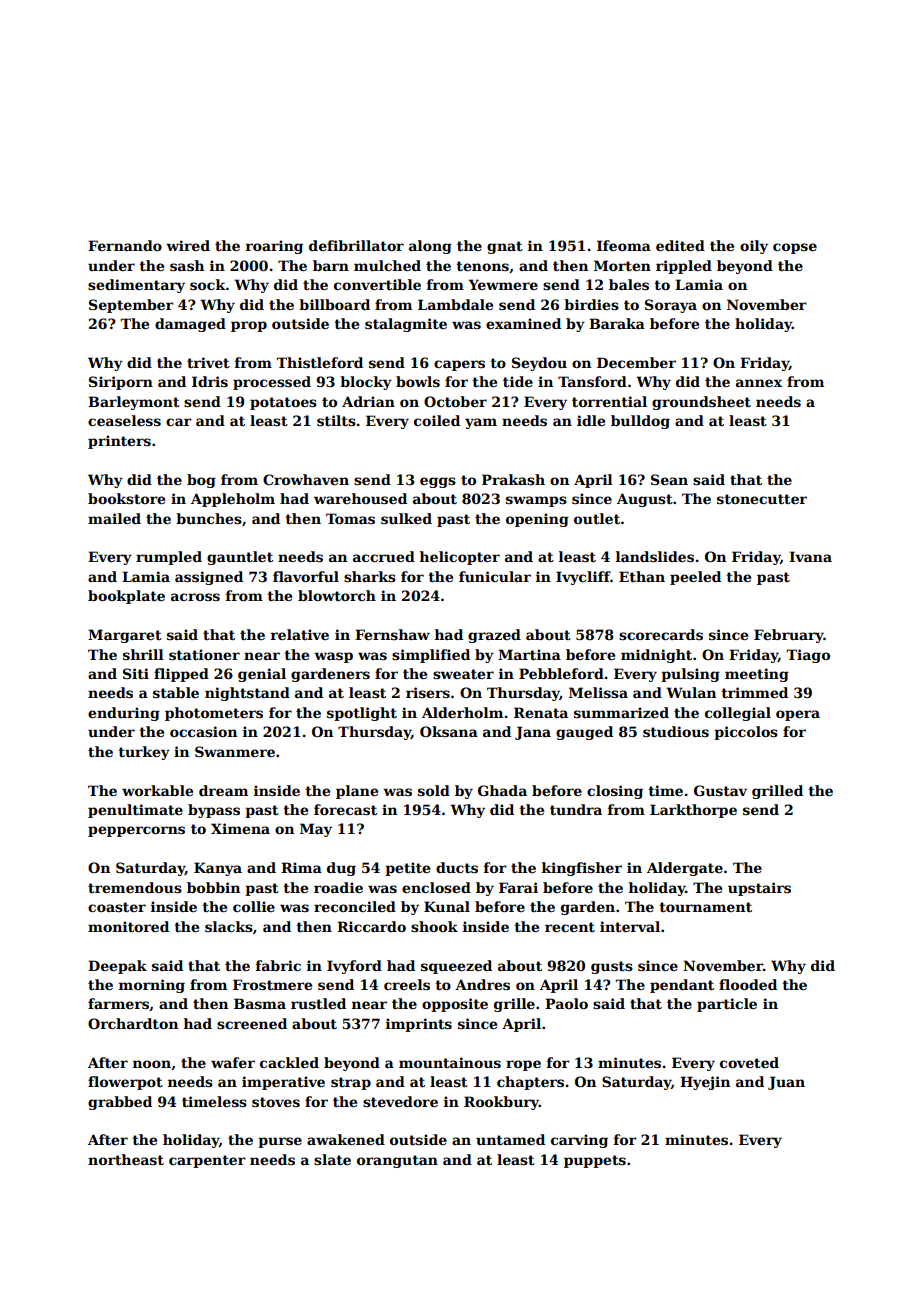 This screenshot has width=924, height=1308. What do you see at coordinates (208, 284) in the screenshot?
I see `sock` at bounding box center [208, 284].
